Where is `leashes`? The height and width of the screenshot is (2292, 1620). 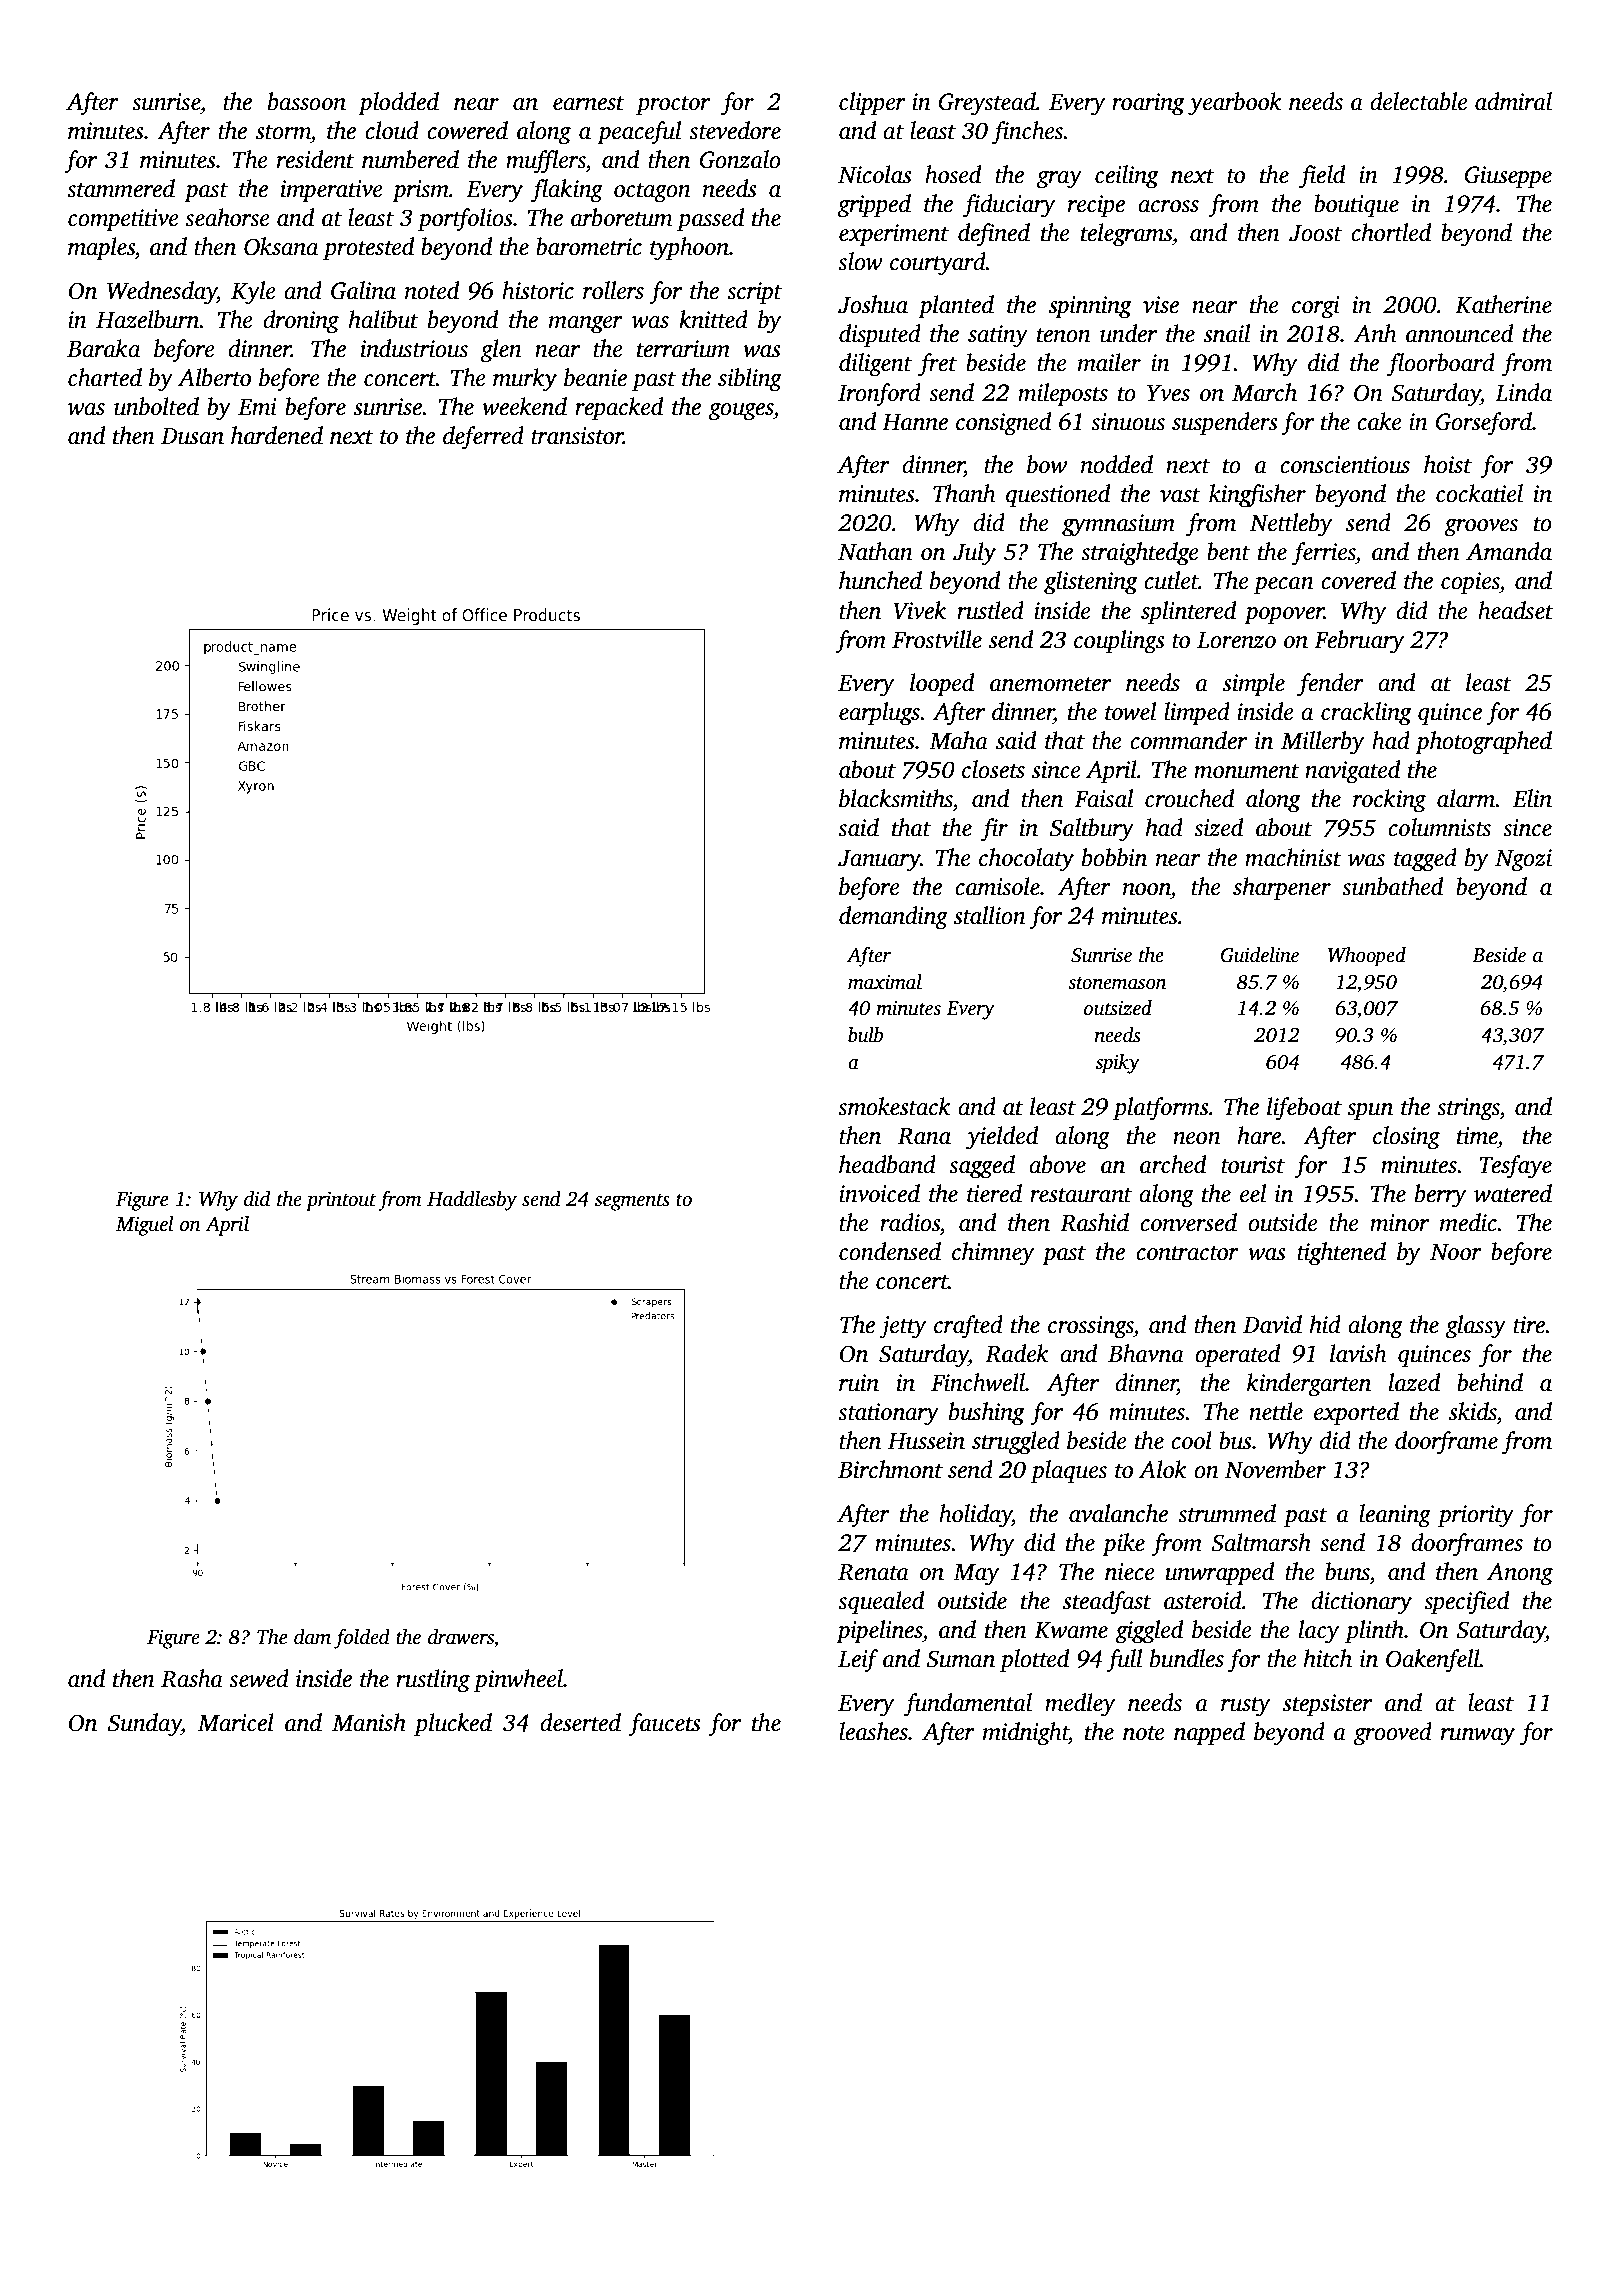
leashes is located at coordinates (873, 1731).
